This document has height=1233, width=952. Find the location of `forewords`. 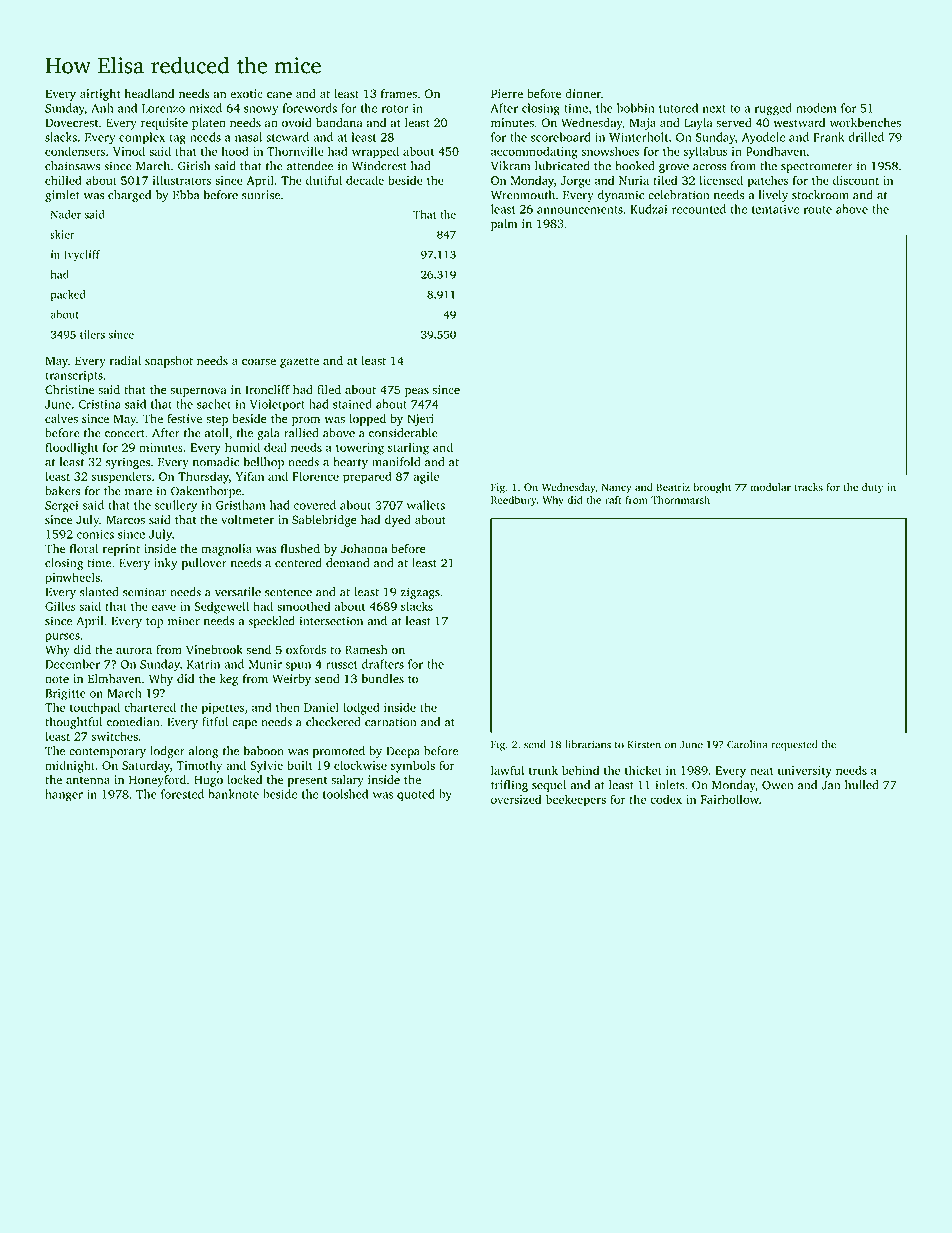

forewords is located at coordinates (310, 108).
